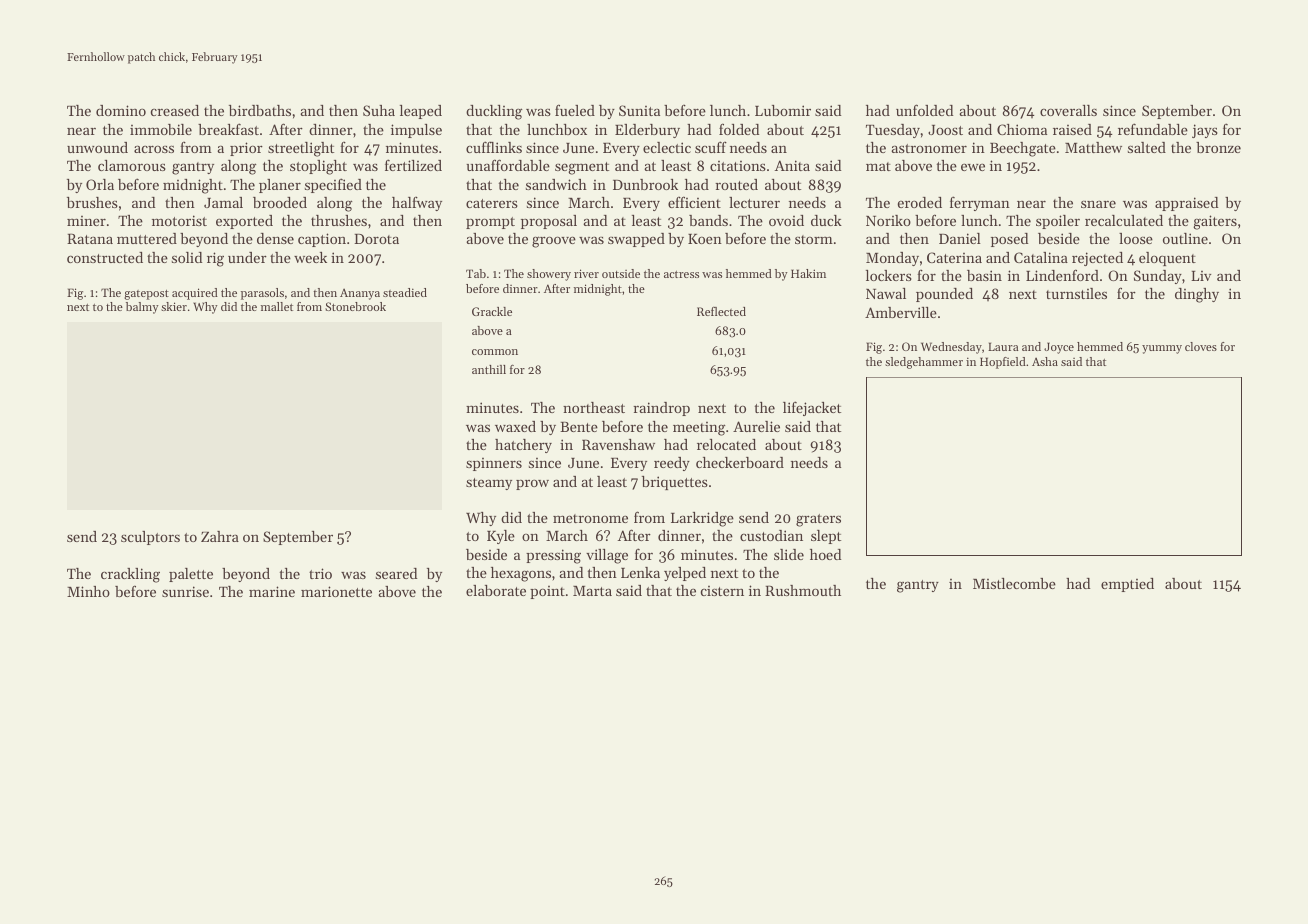 The image size is (1308, 924). I want to click on graters, so click(818, 520).
